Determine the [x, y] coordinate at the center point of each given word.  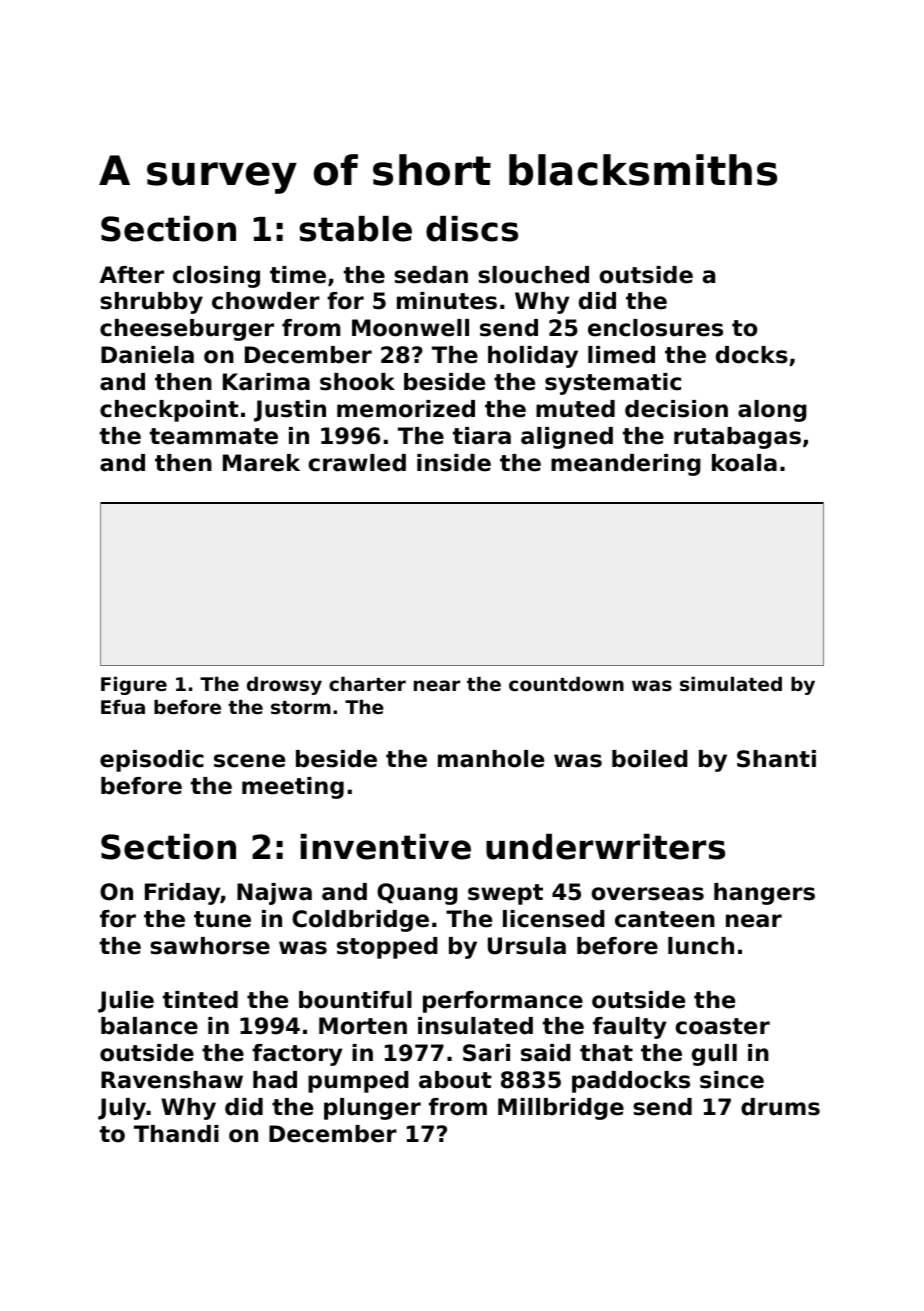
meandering [626, 465]
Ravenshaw [172, 1080]
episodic [152, 761]
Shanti [776, 759]
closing [216, 277]
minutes [447, 301]
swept [505, 894]
